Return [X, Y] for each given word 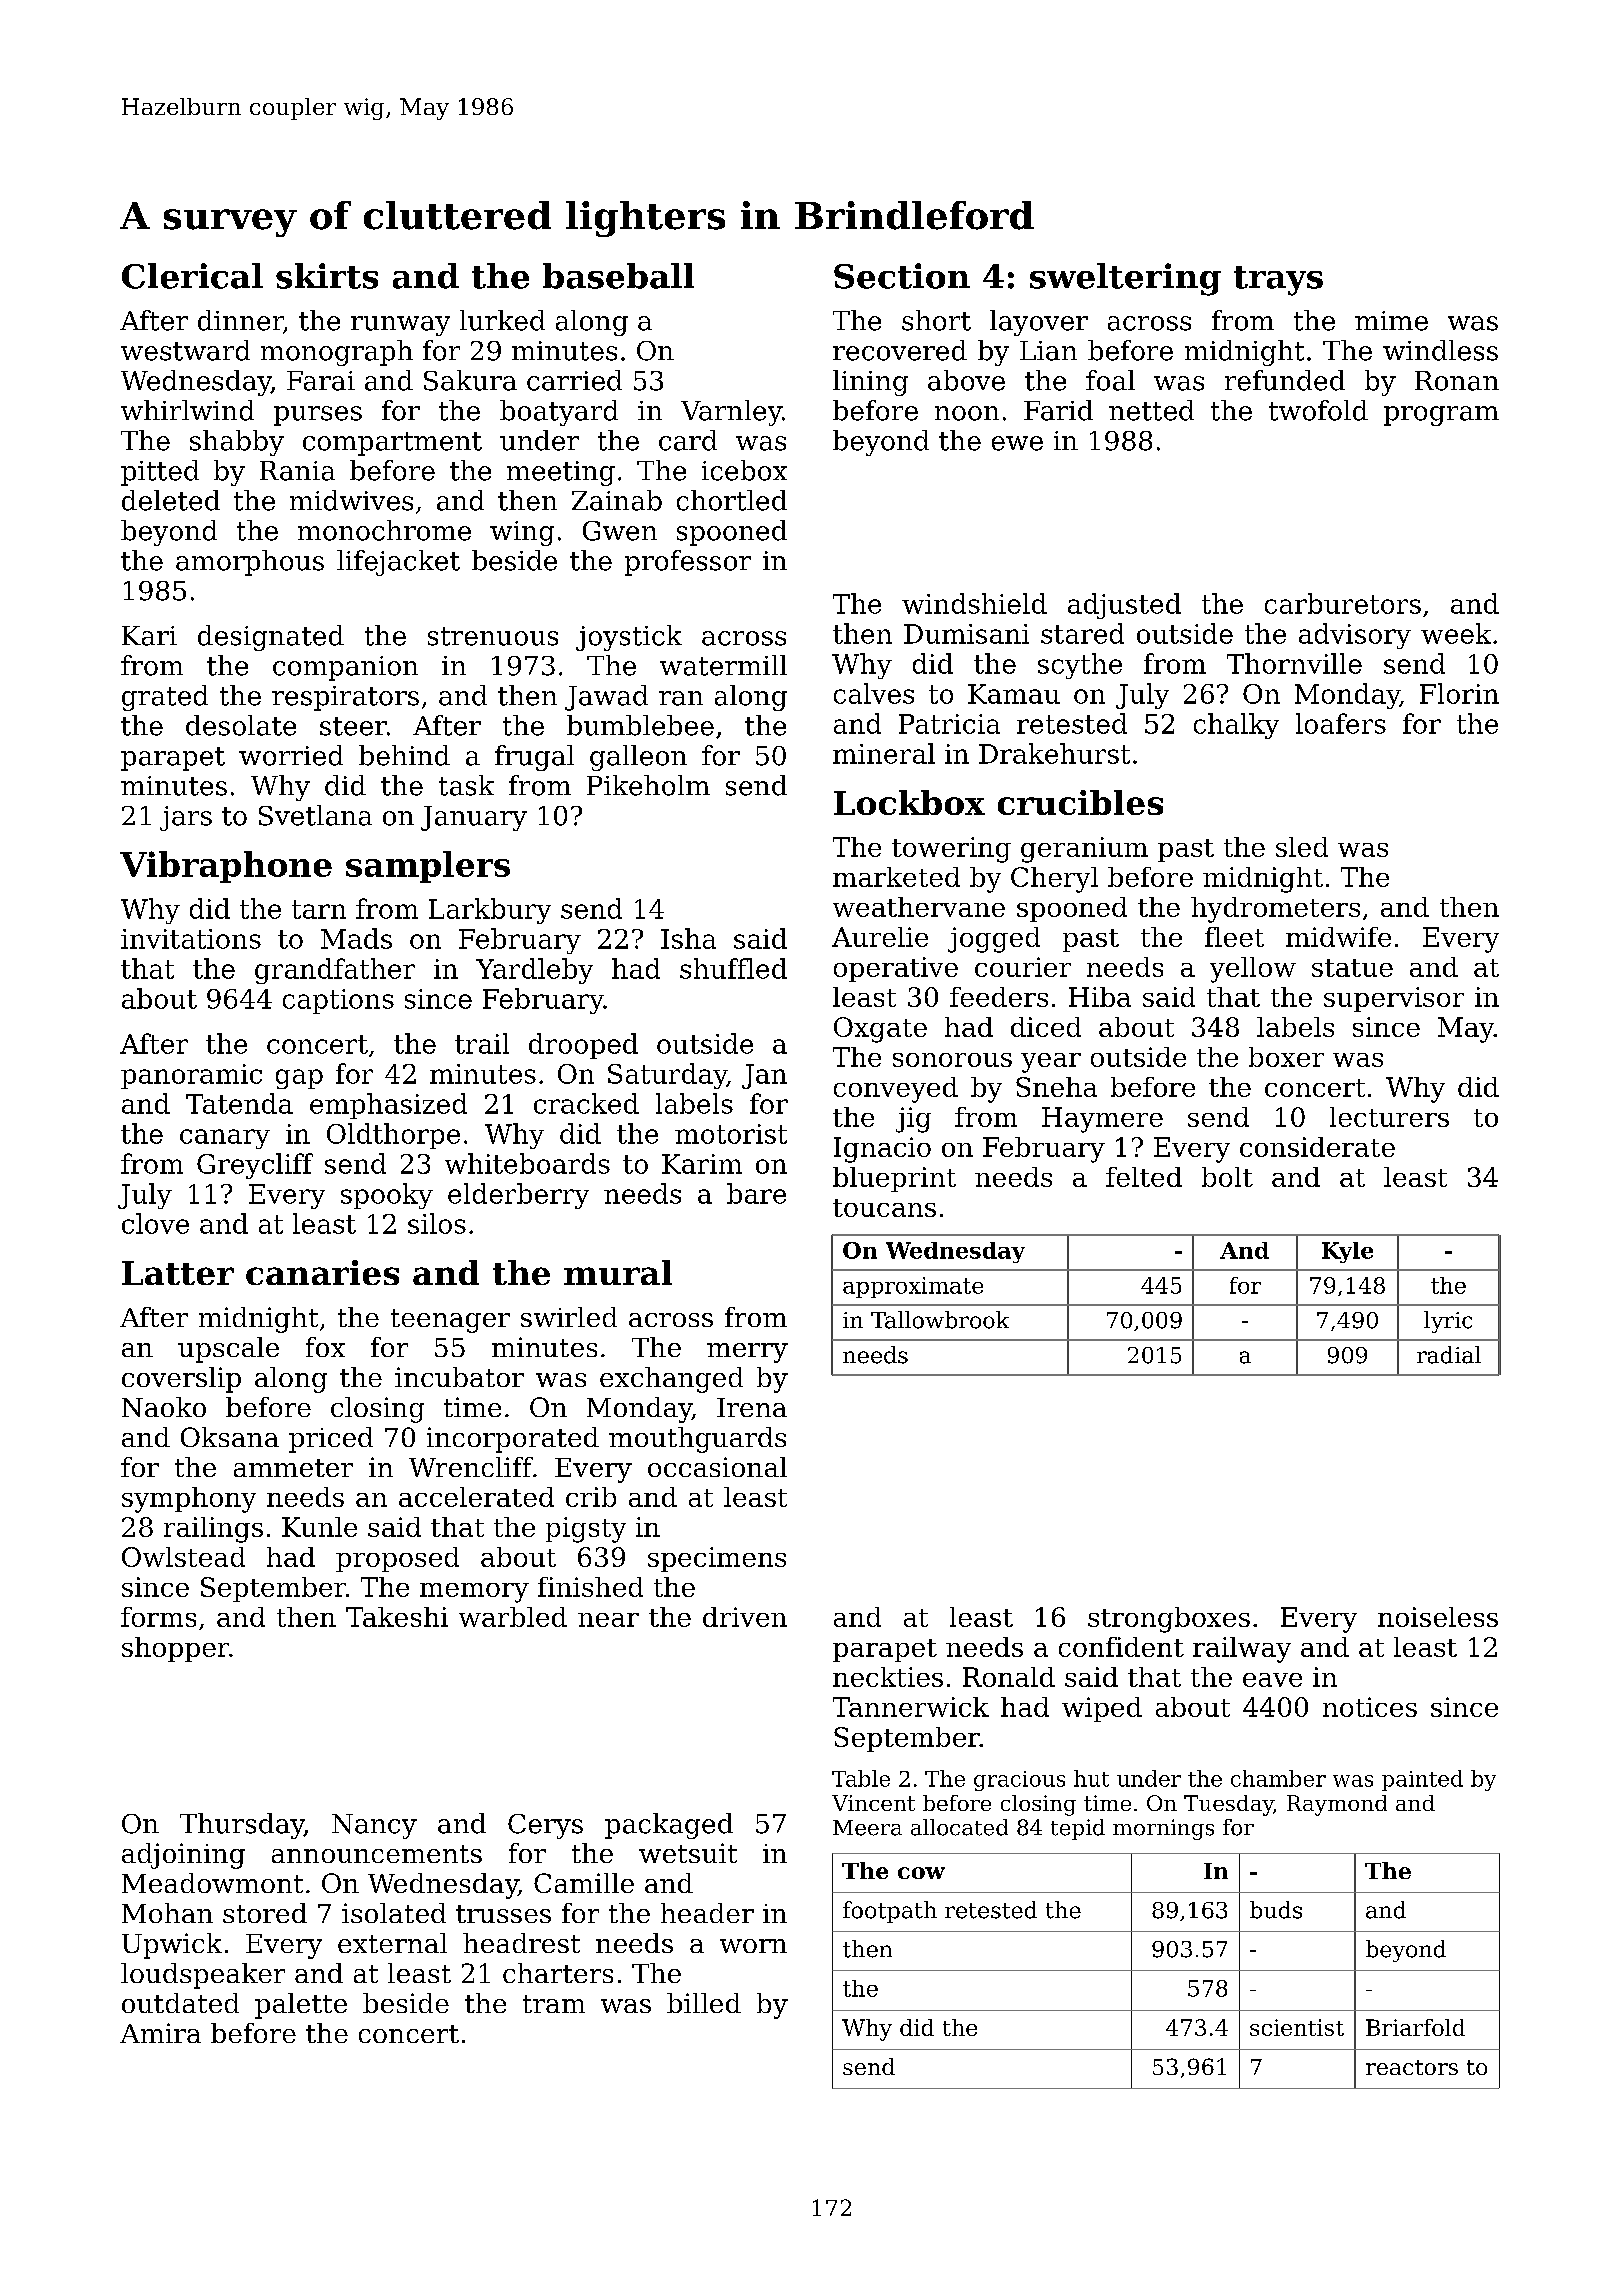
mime [1391, 321]
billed [704, 2003]
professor [688, 563]
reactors [1412, 2067]
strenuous [493, 636]
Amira [160, 2033]
